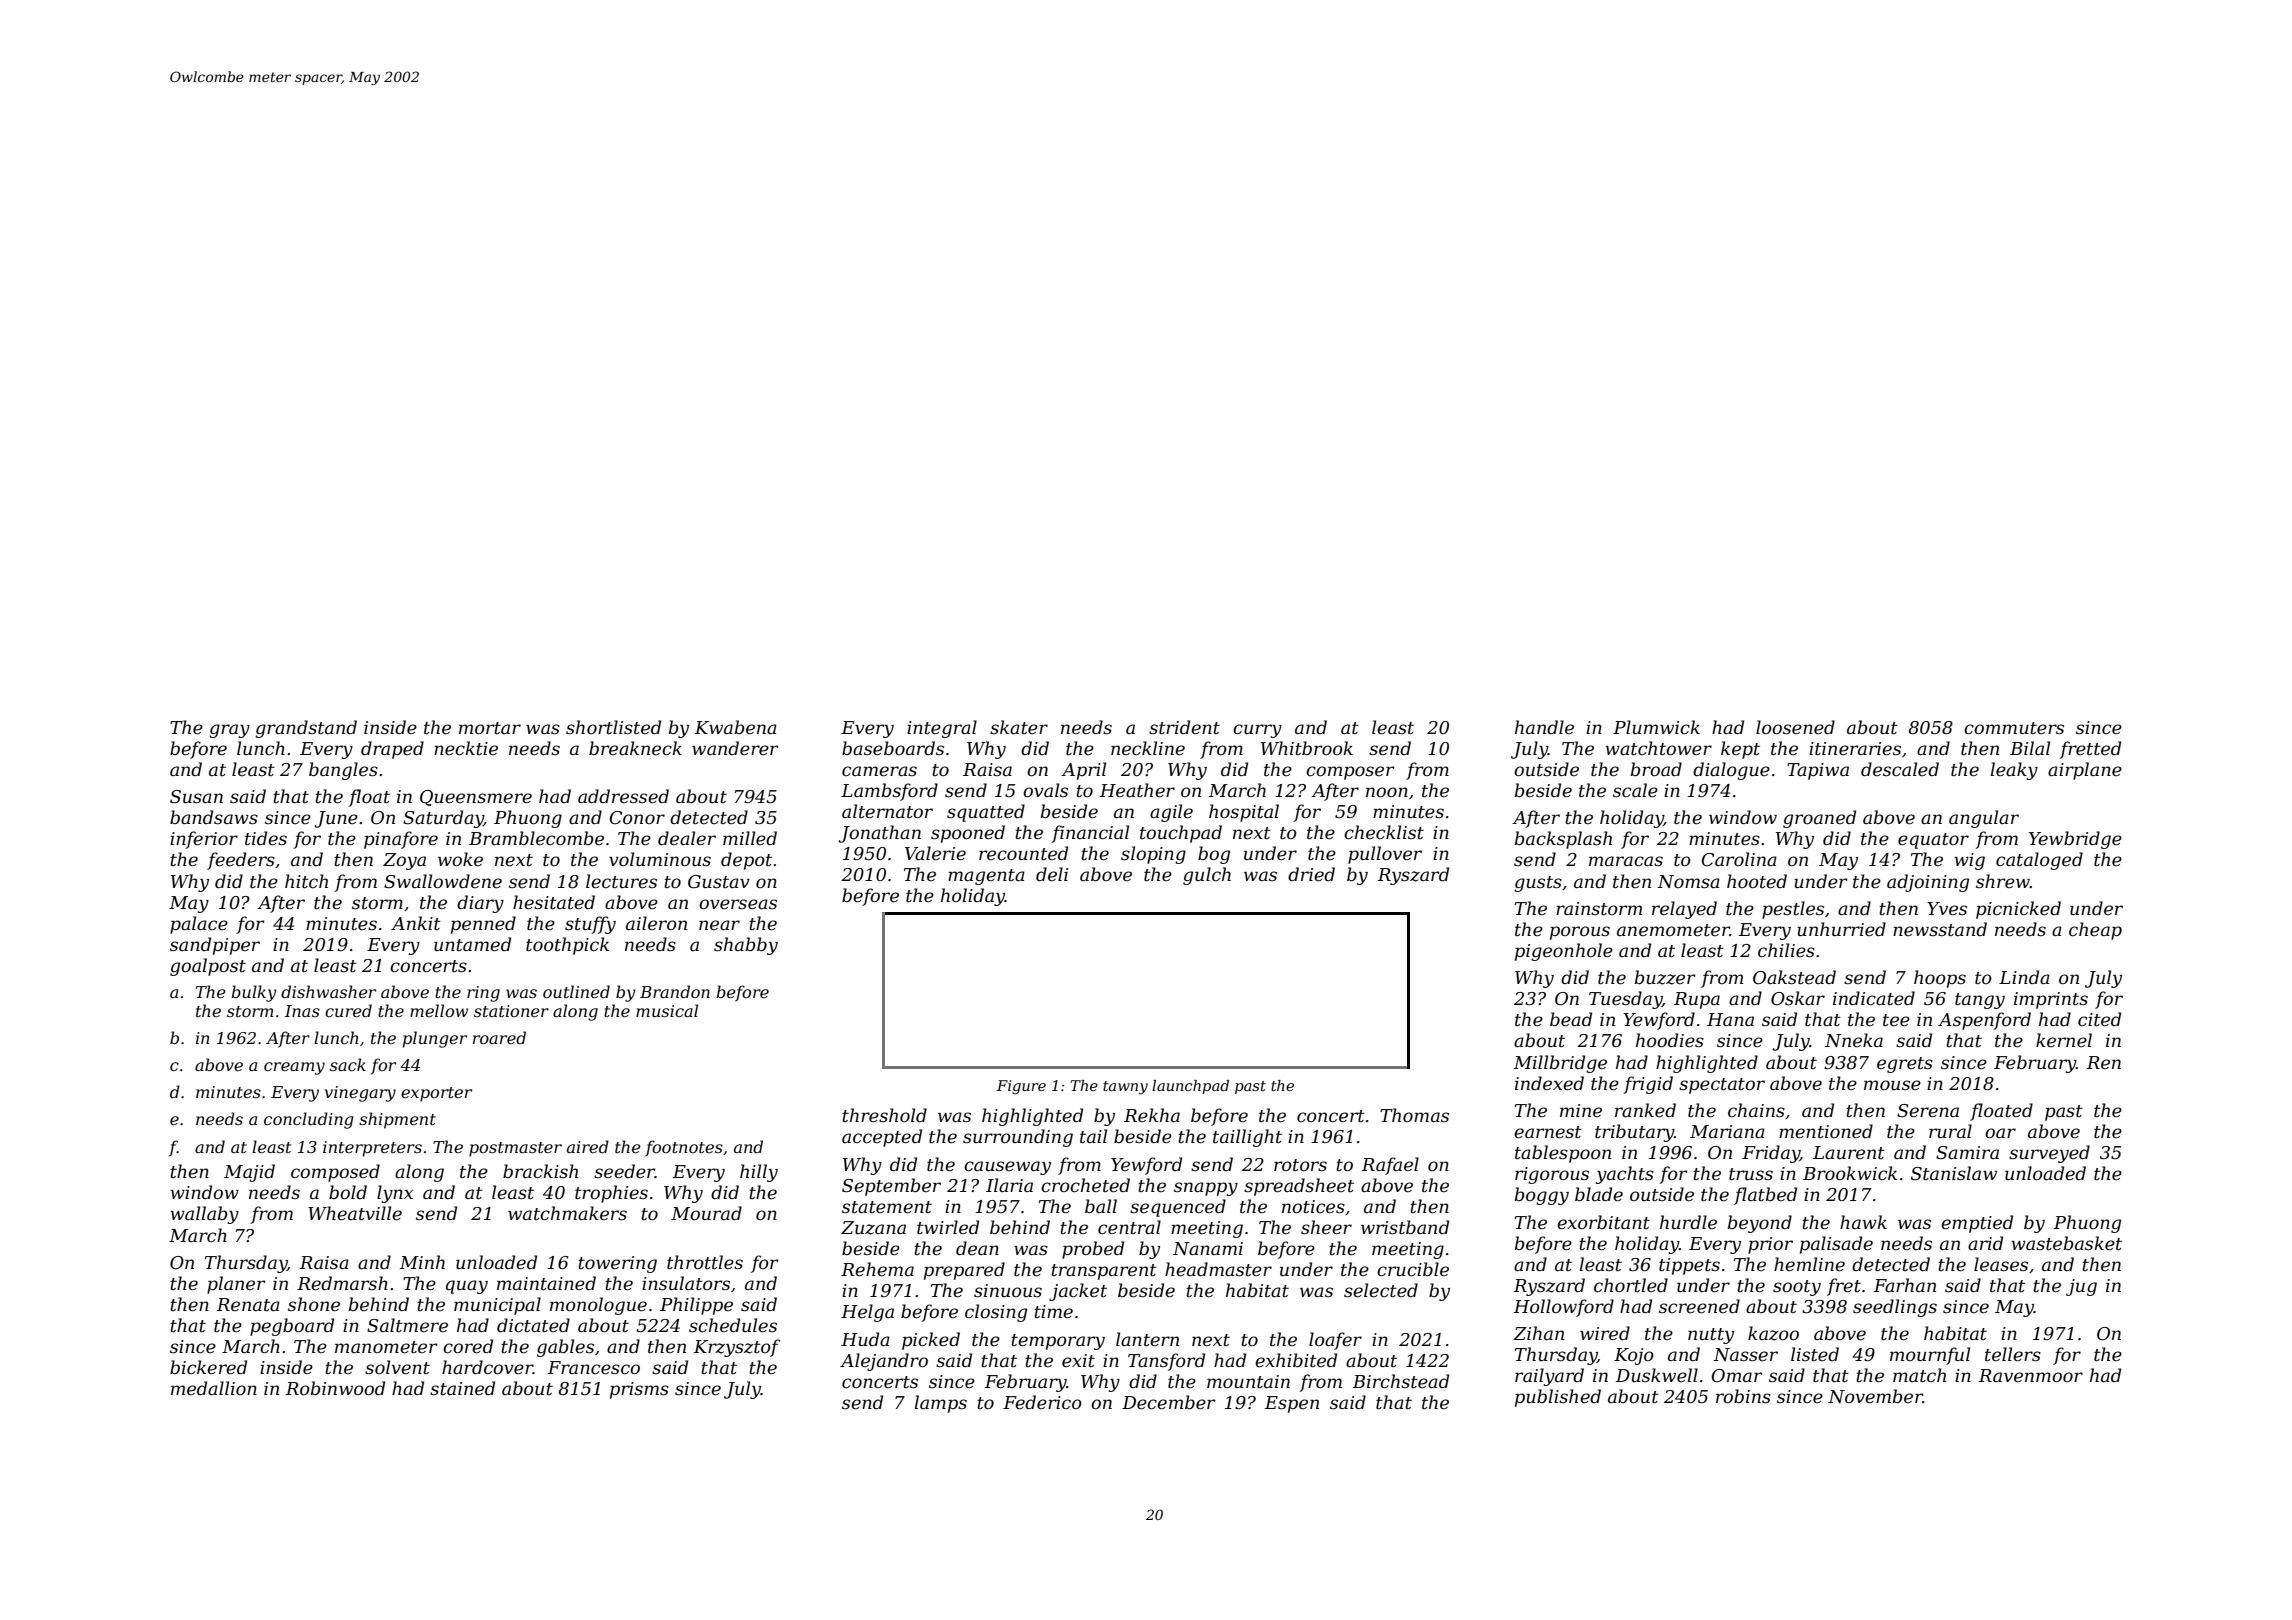  What do you see at coordinates (935, 853) in the screenshot?
I see `Valerie` at bounding box center [935, 853].
